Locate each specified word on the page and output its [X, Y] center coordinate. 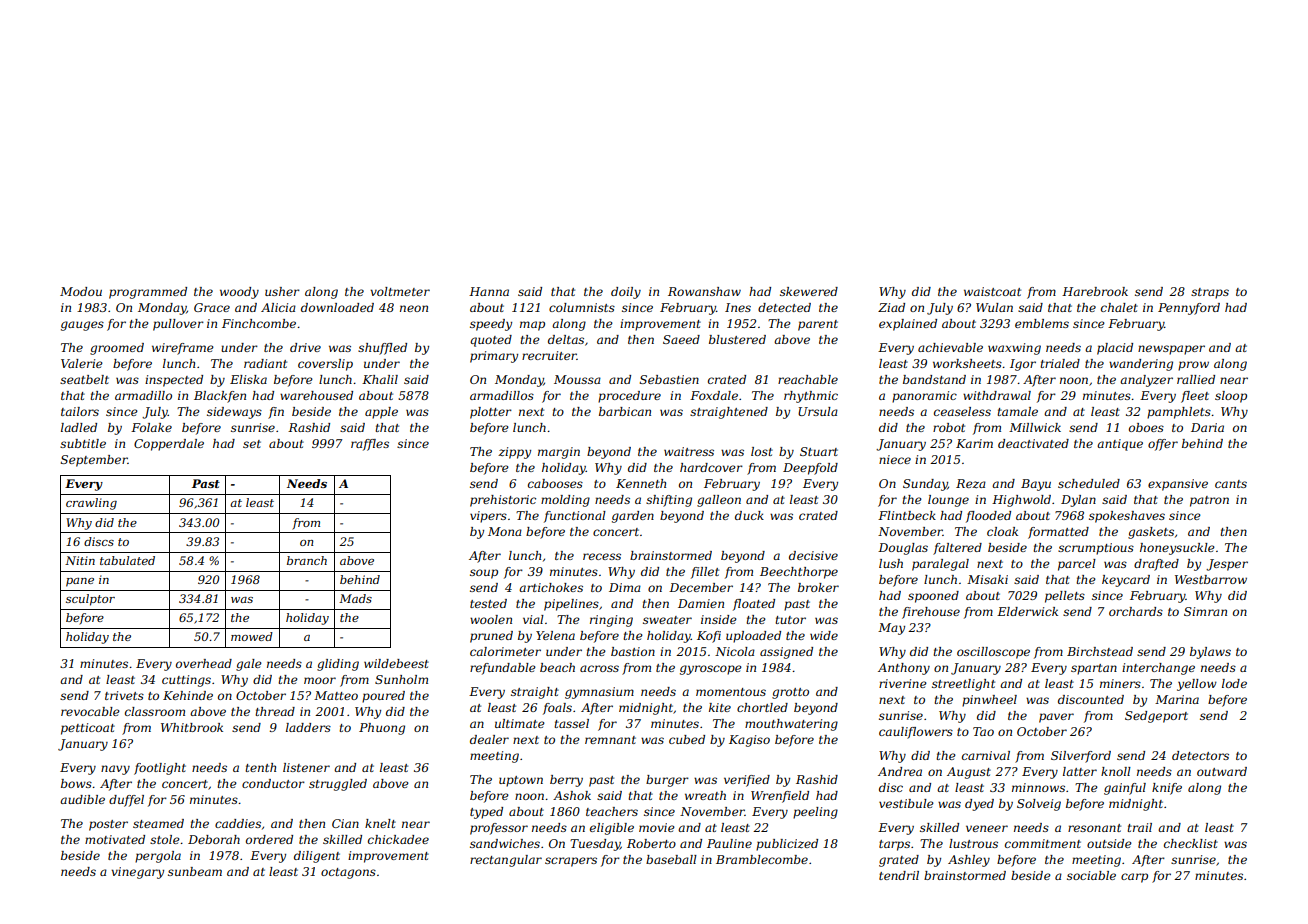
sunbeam [195, 871]
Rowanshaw [704, 291]
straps [1210, 293]
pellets [1065, 597]
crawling [91, 504]
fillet [705, 573]
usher [282, 291]
